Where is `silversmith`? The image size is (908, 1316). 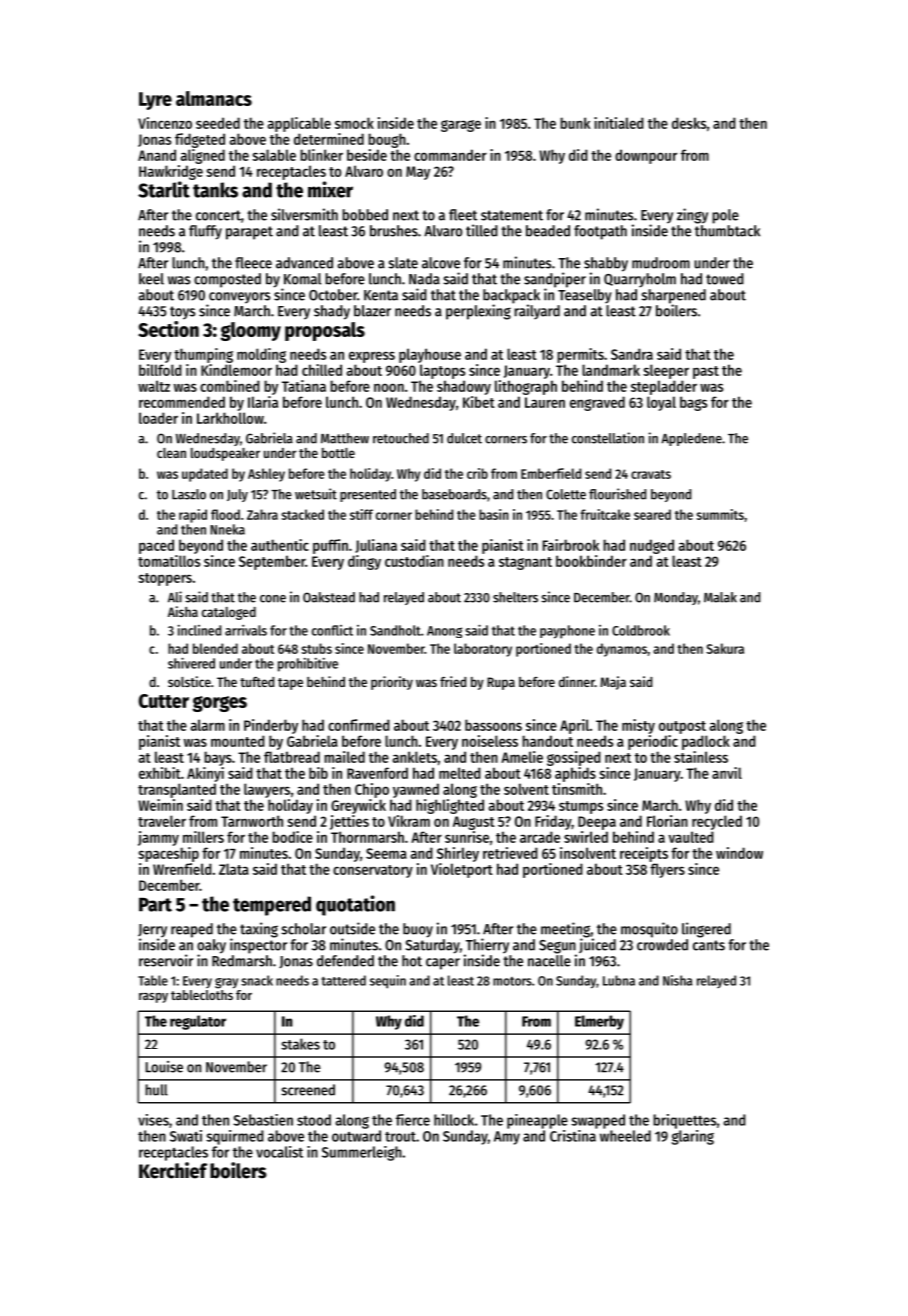 silversmith is located at coordinates (304, 214).
